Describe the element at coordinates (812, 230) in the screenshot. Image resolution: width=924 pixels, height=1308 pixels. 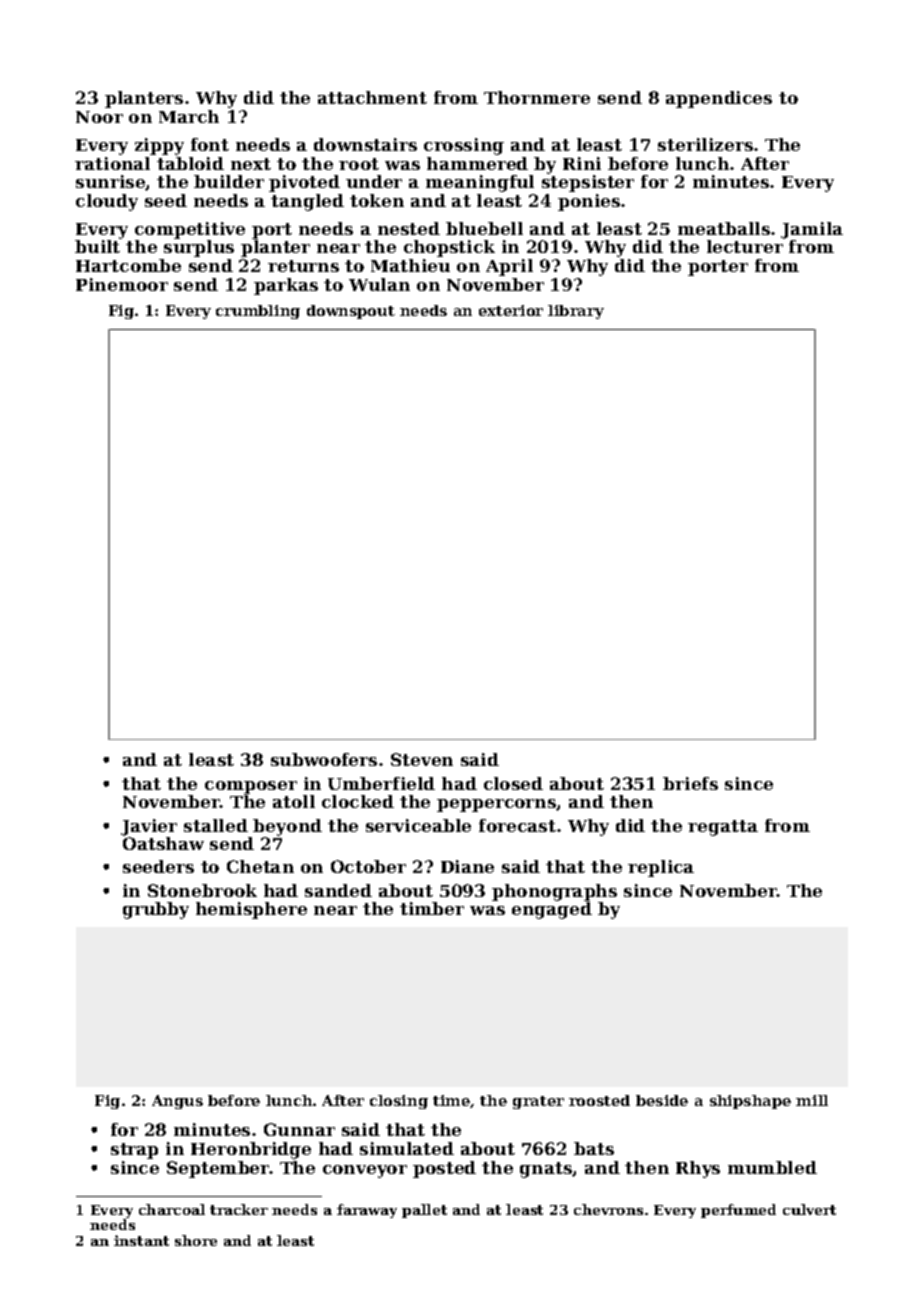
I see `Jamila` at that location.
